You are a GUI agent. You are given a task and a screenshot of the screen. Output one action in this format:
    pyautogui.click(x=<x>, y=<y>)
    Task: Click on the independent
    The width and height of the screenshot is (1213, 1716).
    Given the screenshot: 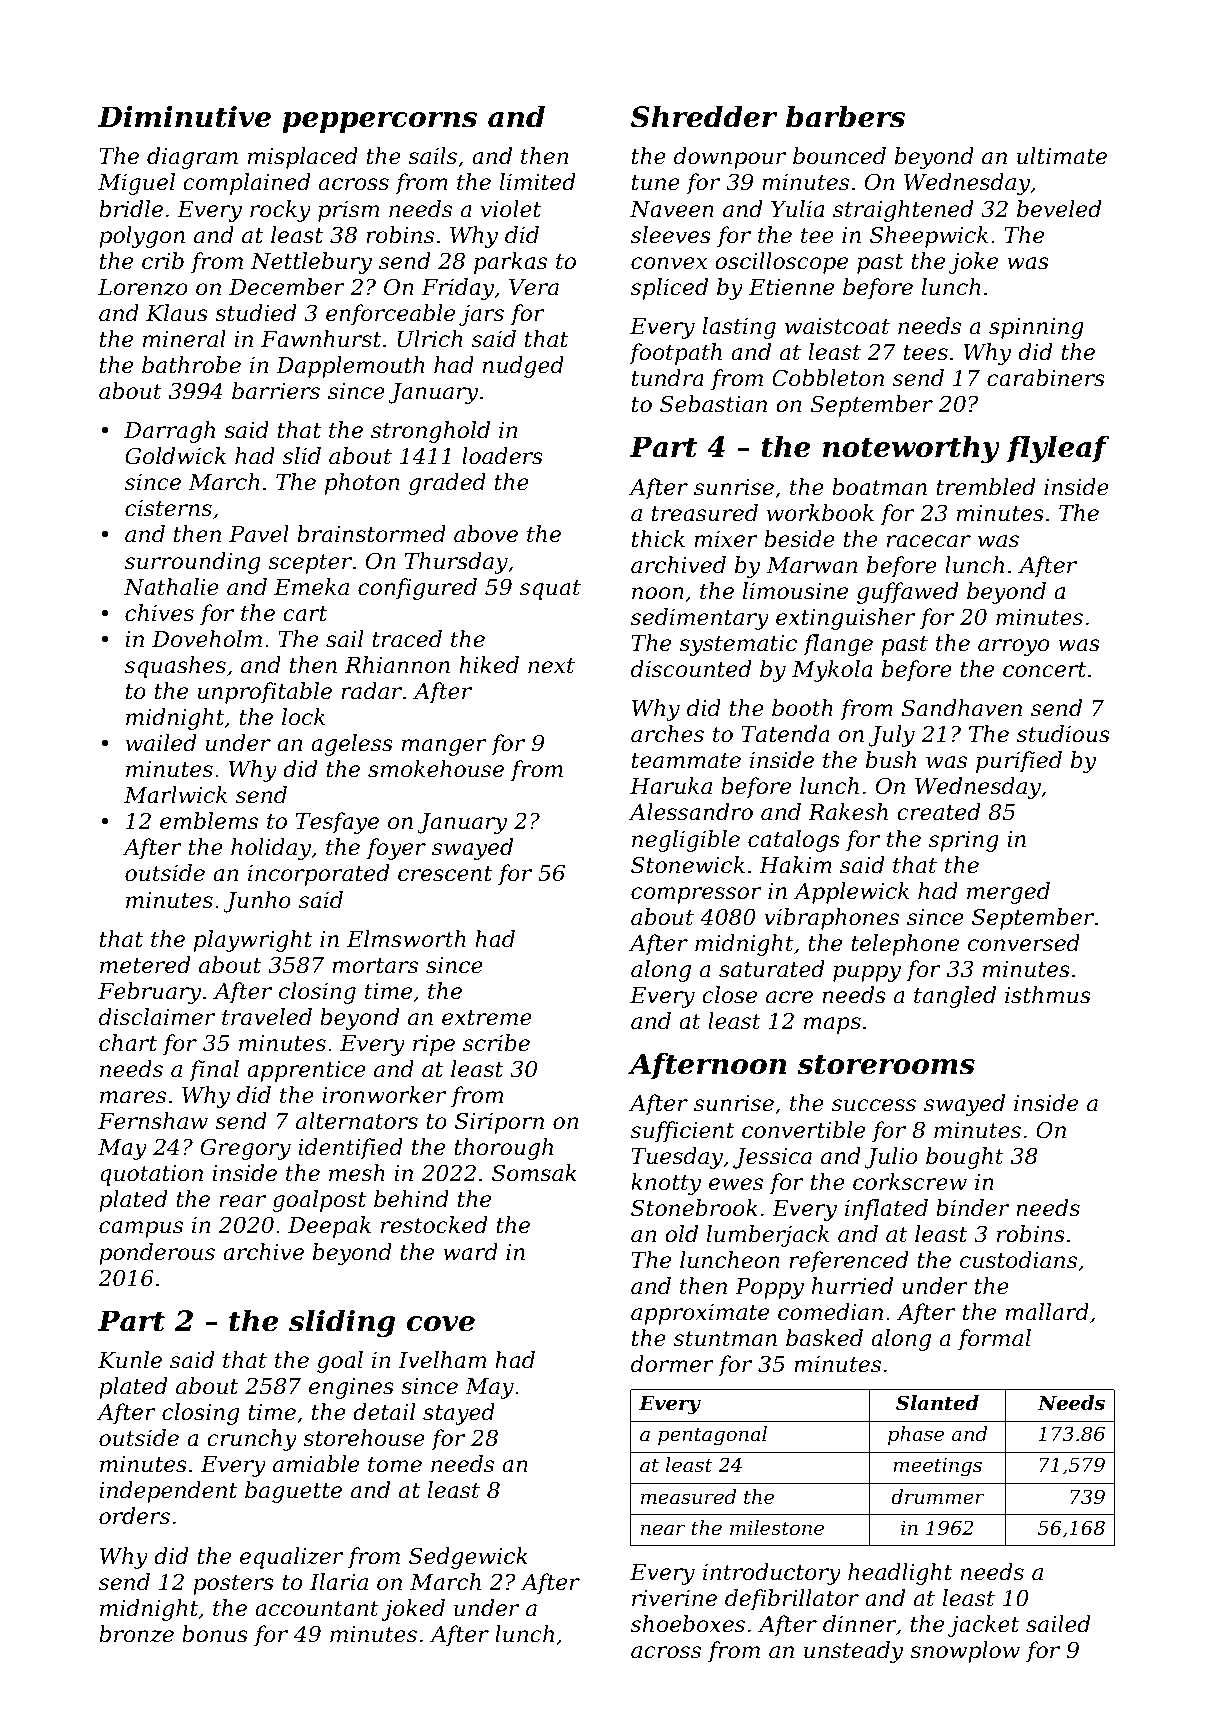 What is the action you would take?
    pyautogui.click(x=168, y=1492)
